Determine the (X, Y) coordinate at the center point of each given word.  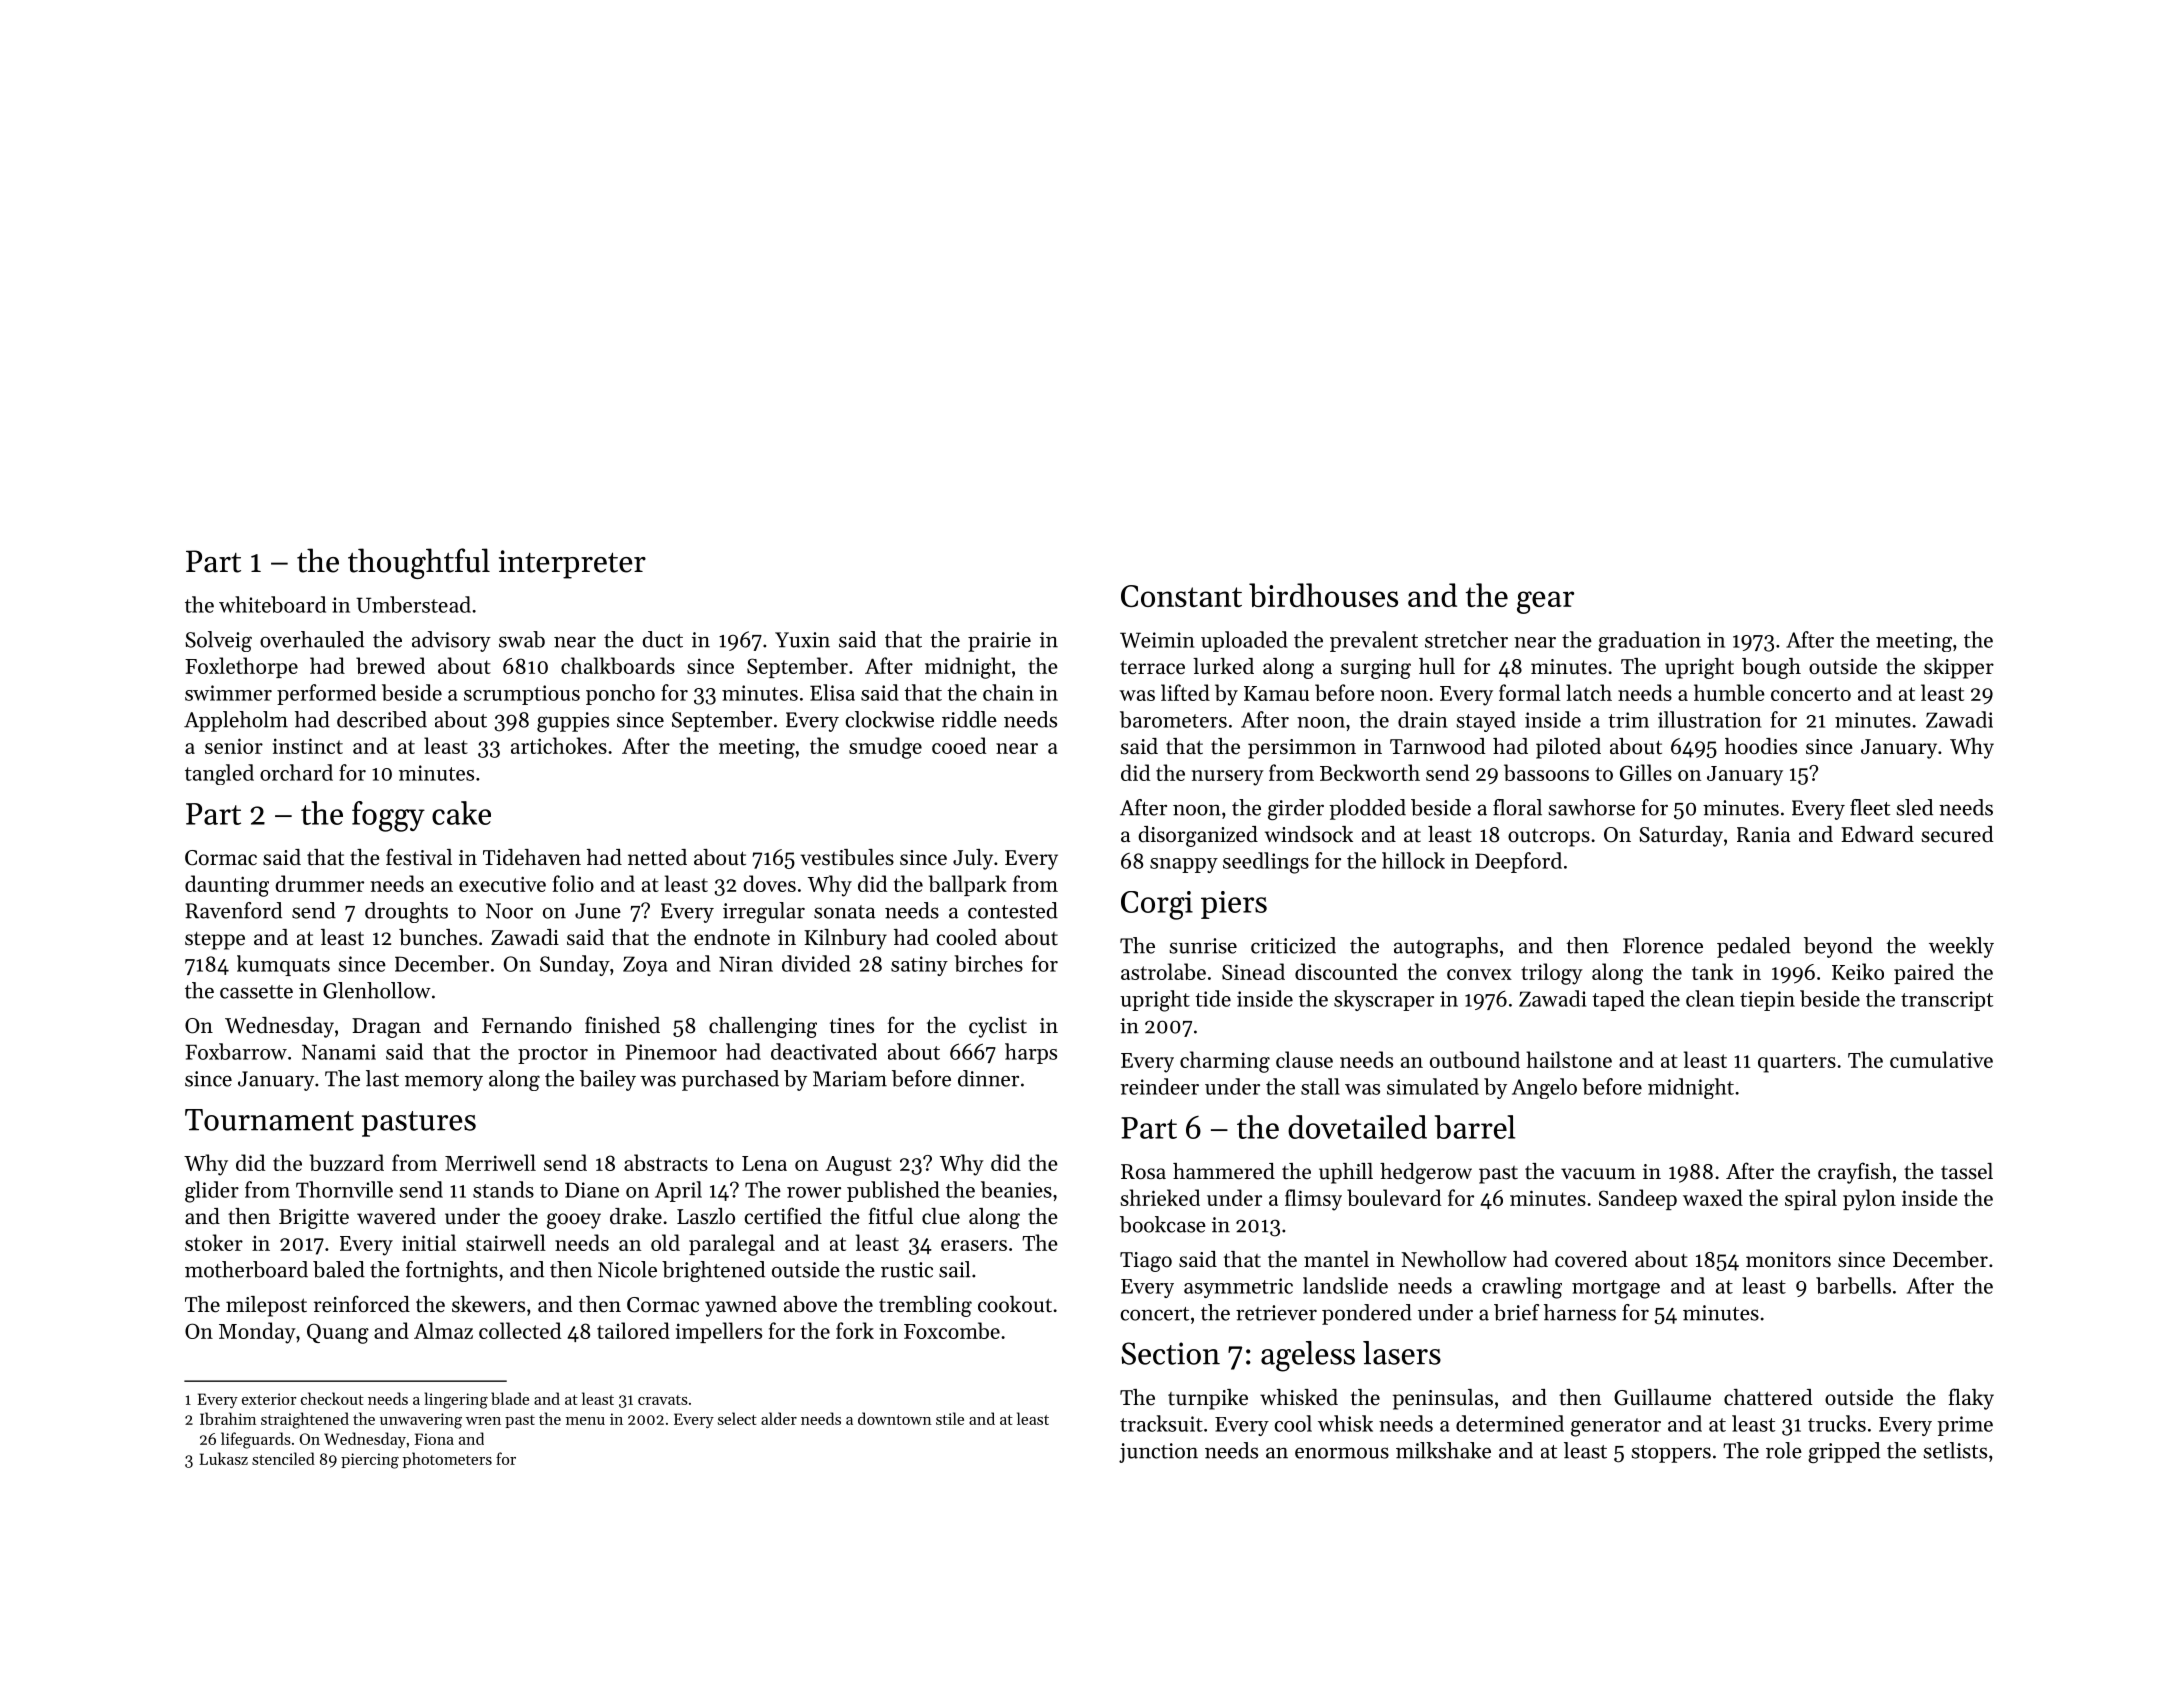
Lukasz (224, 1458)
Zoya (645, 966)
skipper (1959, 668)
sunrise (1203, 946)
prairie (999, 642)
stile (950, 1418)
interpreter (572, 564)
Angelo (1544, 1088)
